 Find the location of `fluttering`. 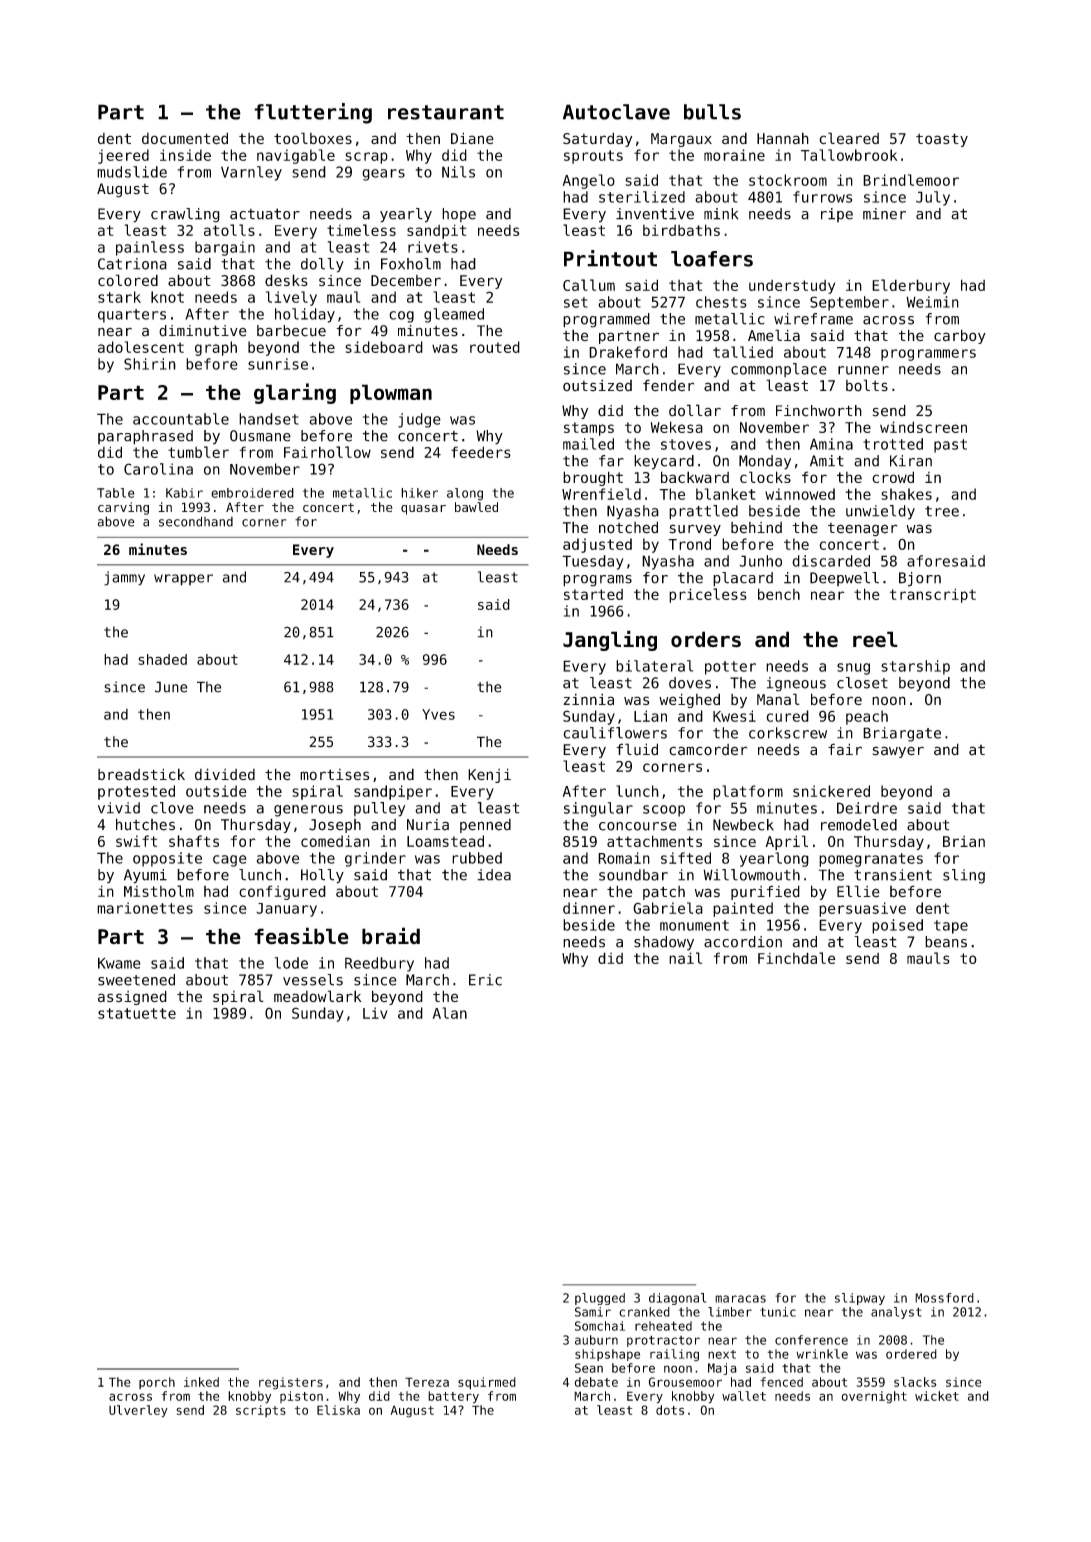

fluttering is located at coordinates (313, 113).
